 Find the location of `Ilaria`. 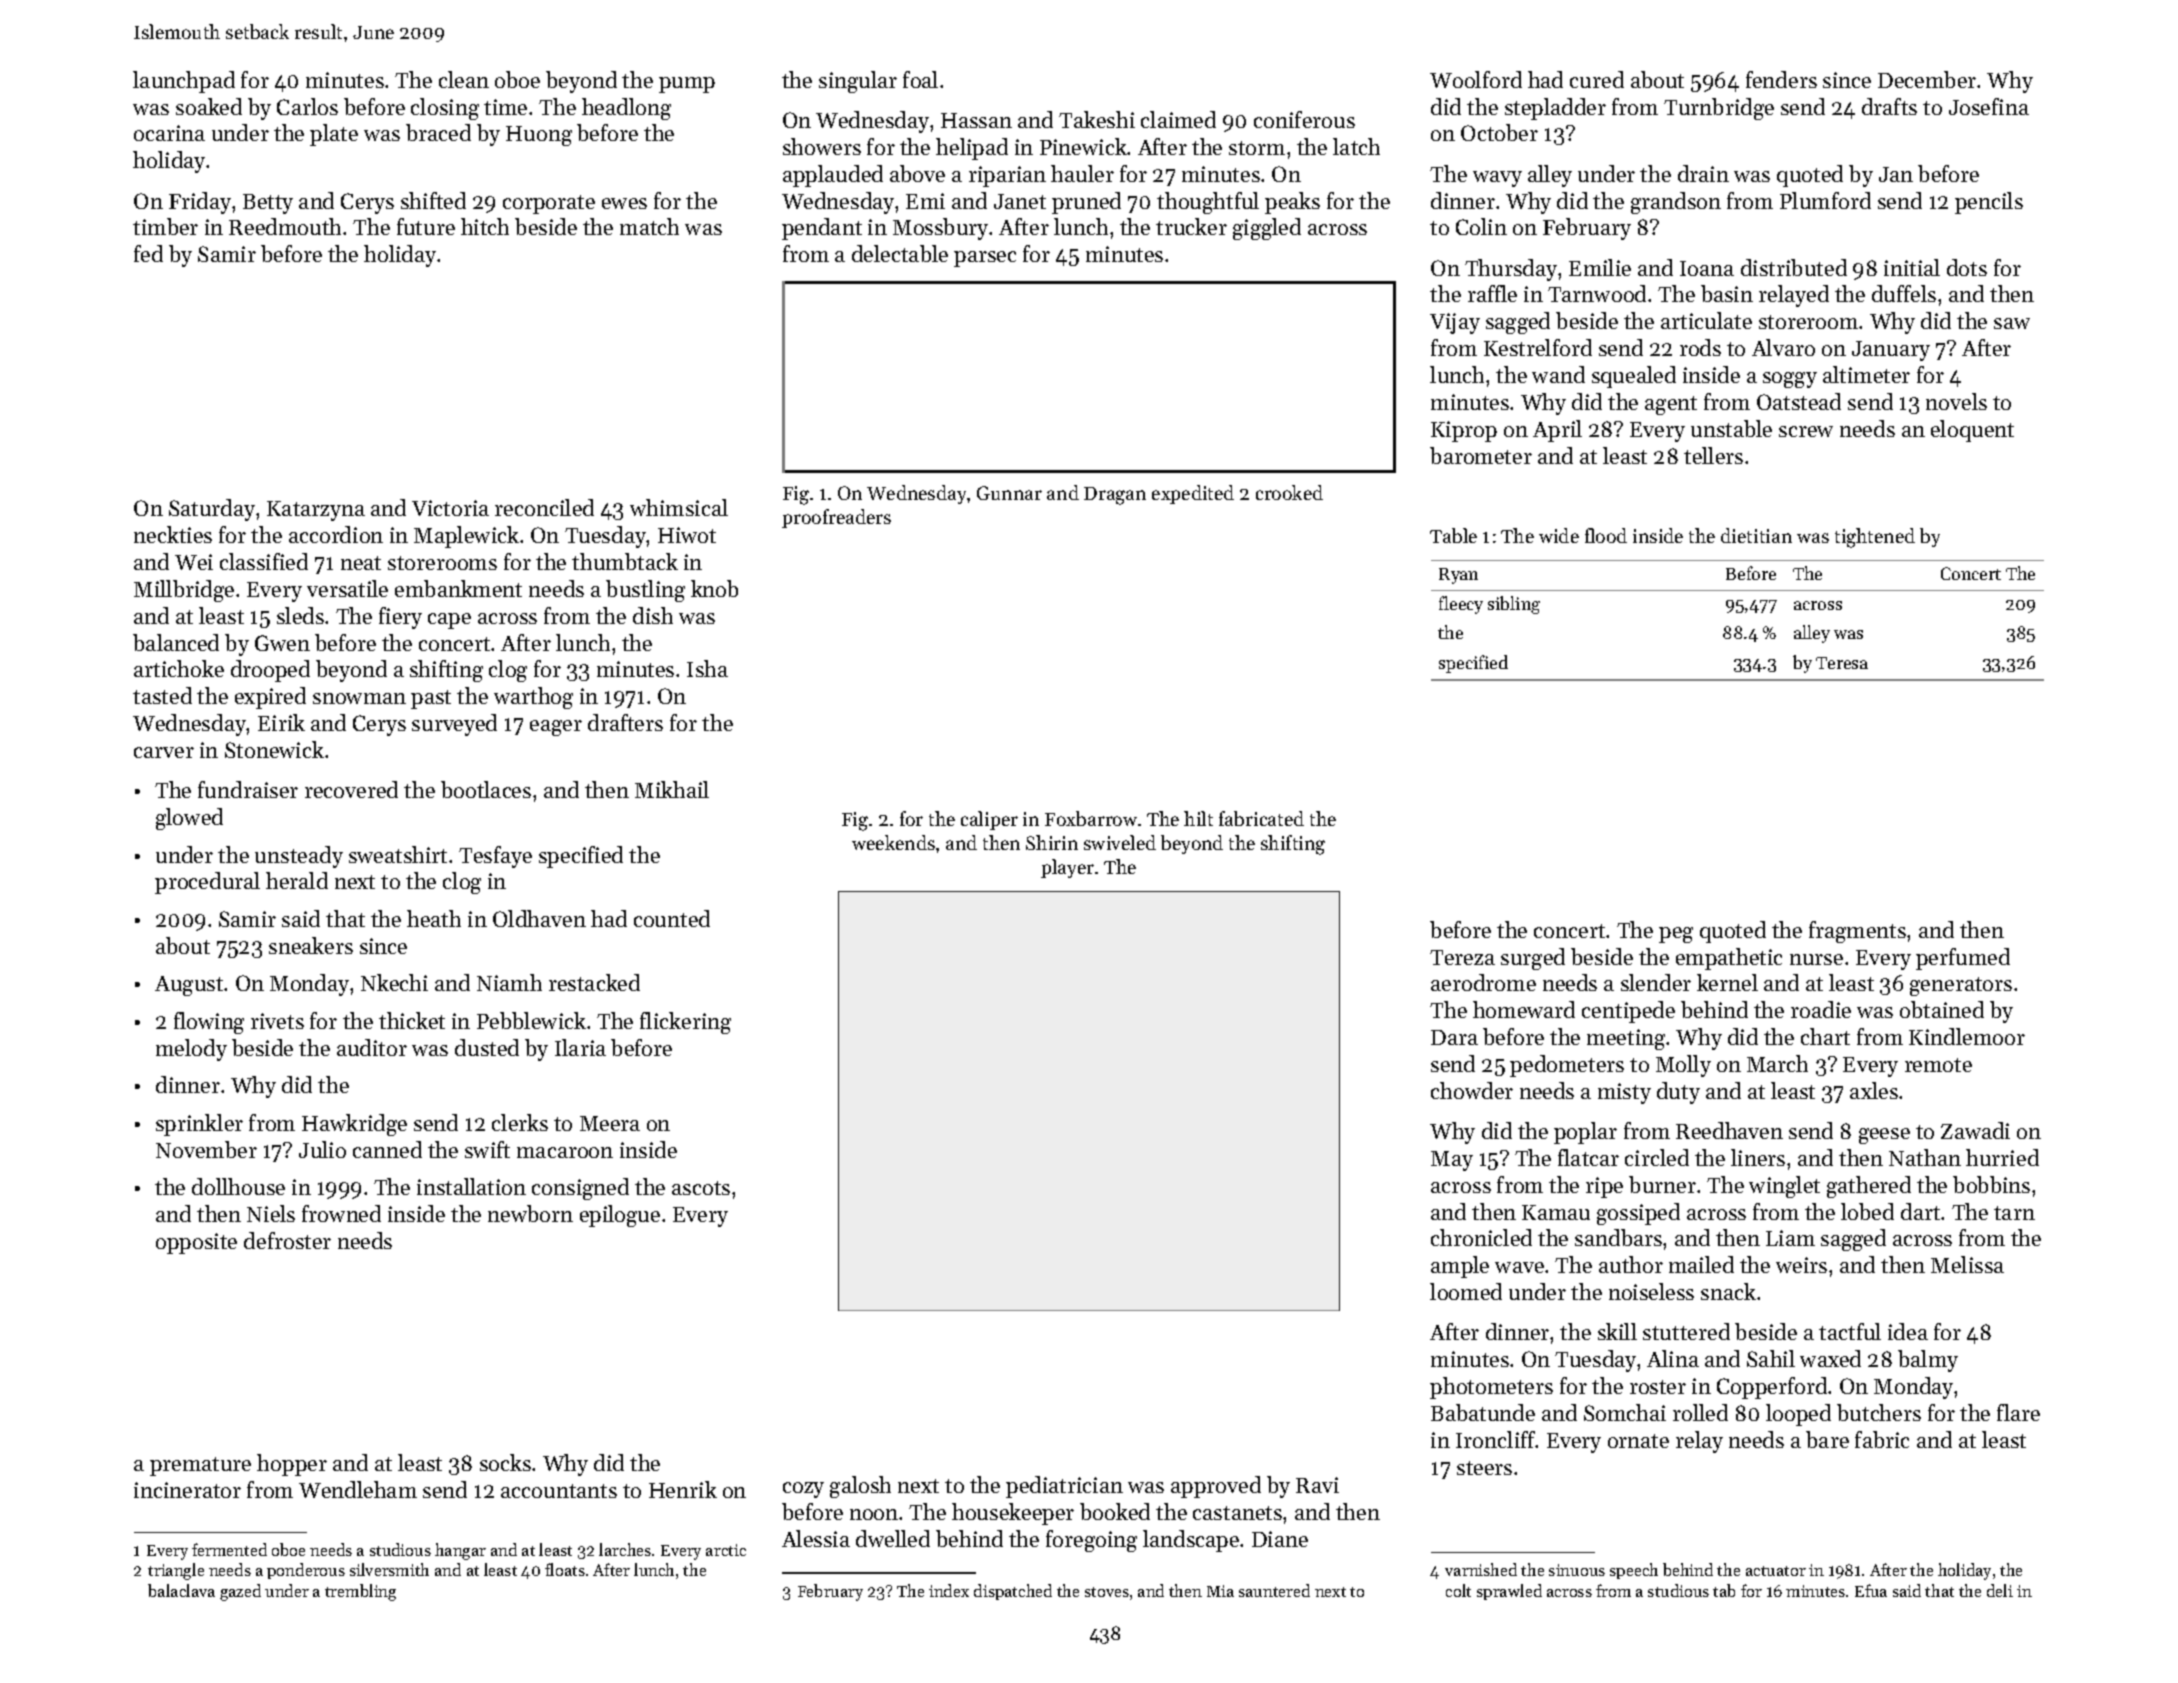

Ilaria is located at coordinates (580, 1047).
